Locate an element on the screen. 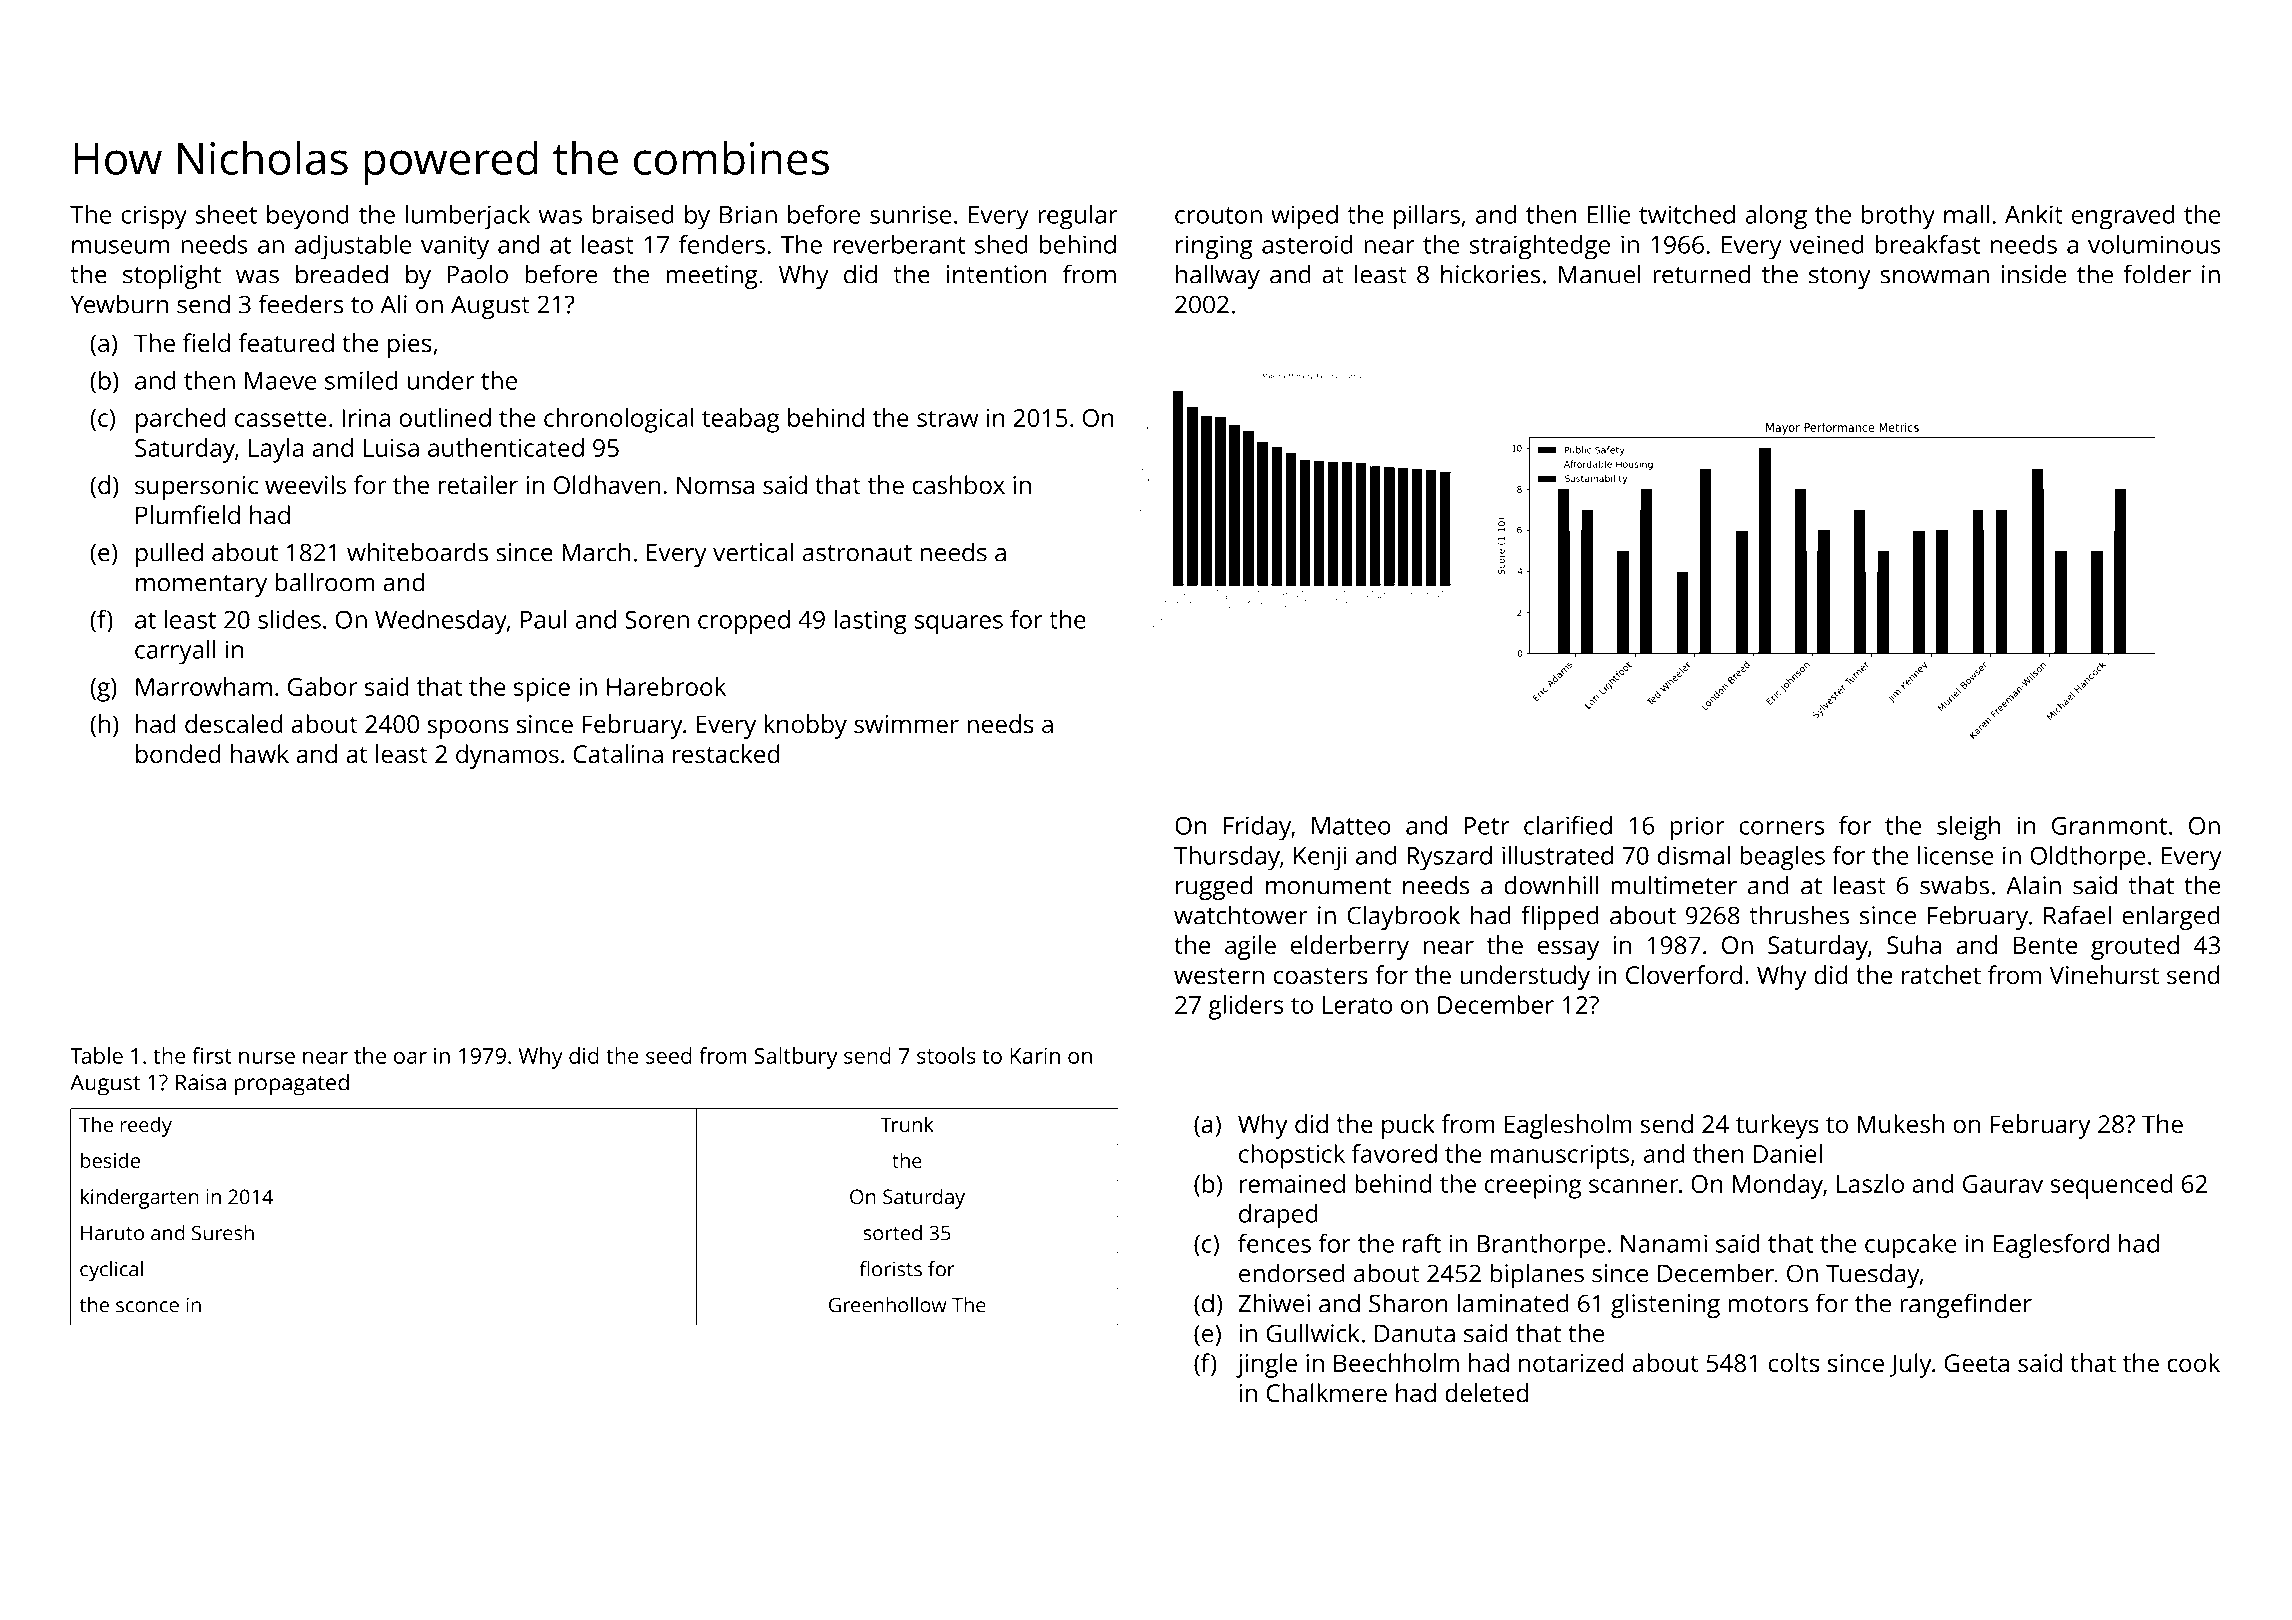  cropped is located at coordinates (744, 622).
